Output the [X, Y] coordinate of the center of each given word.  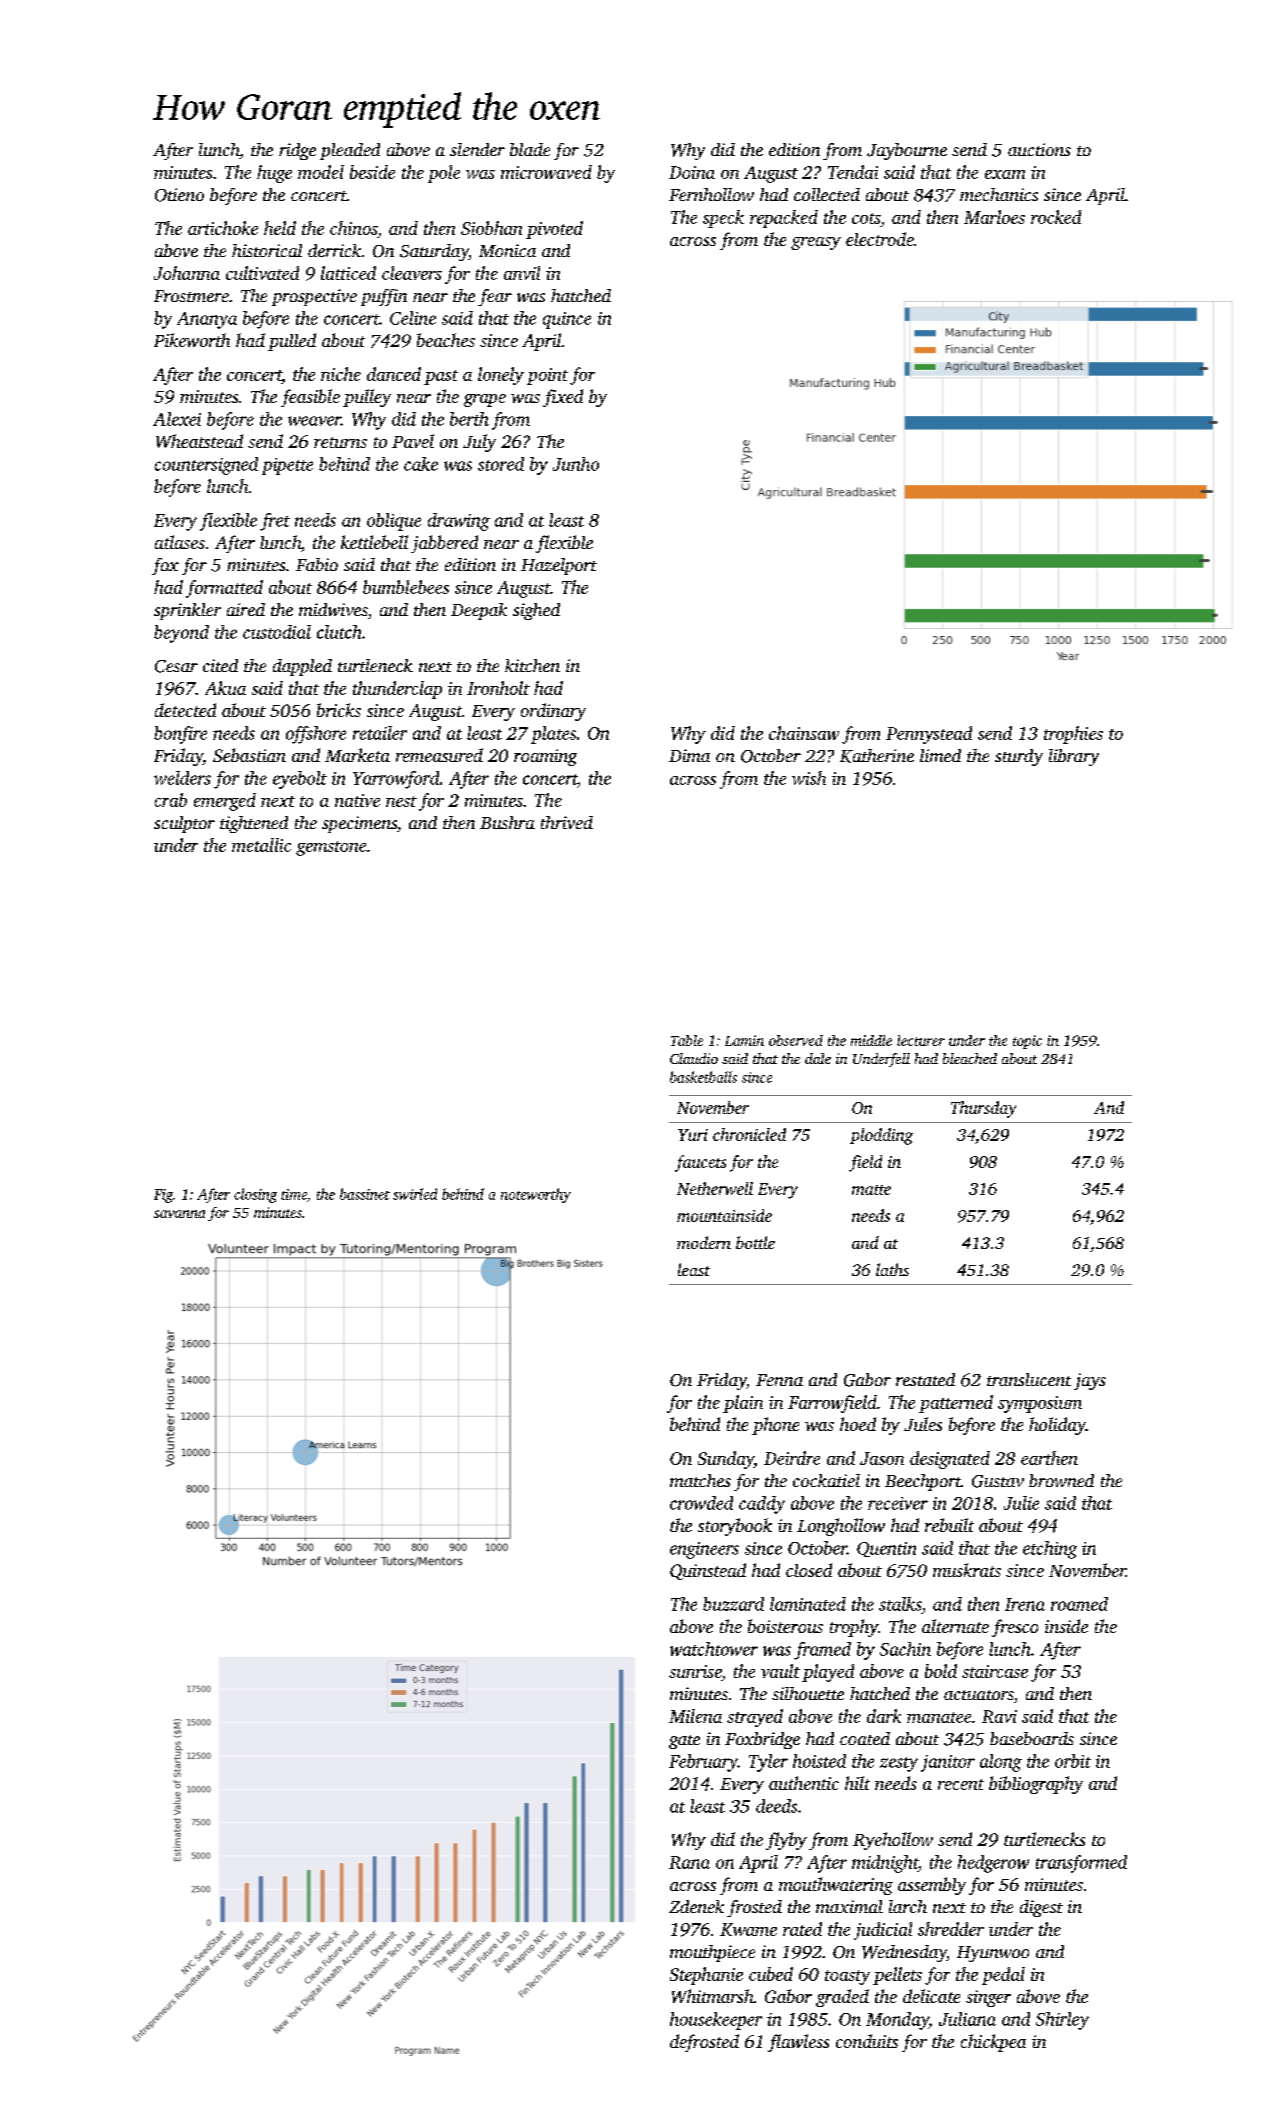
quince [567, 320]
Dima [689, 755]
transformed [1081, 1864]
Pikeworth [192, 340]
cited [220, 665]
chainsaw [804, 733]
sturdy [1019, 757]
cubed [771, 1974]
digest [1041, 1908]
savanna [179, 1214]
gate [684, 1742]
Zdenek [696, 1906]
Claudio [694, 1058]
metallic [261, 845]
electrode [880, 239]
